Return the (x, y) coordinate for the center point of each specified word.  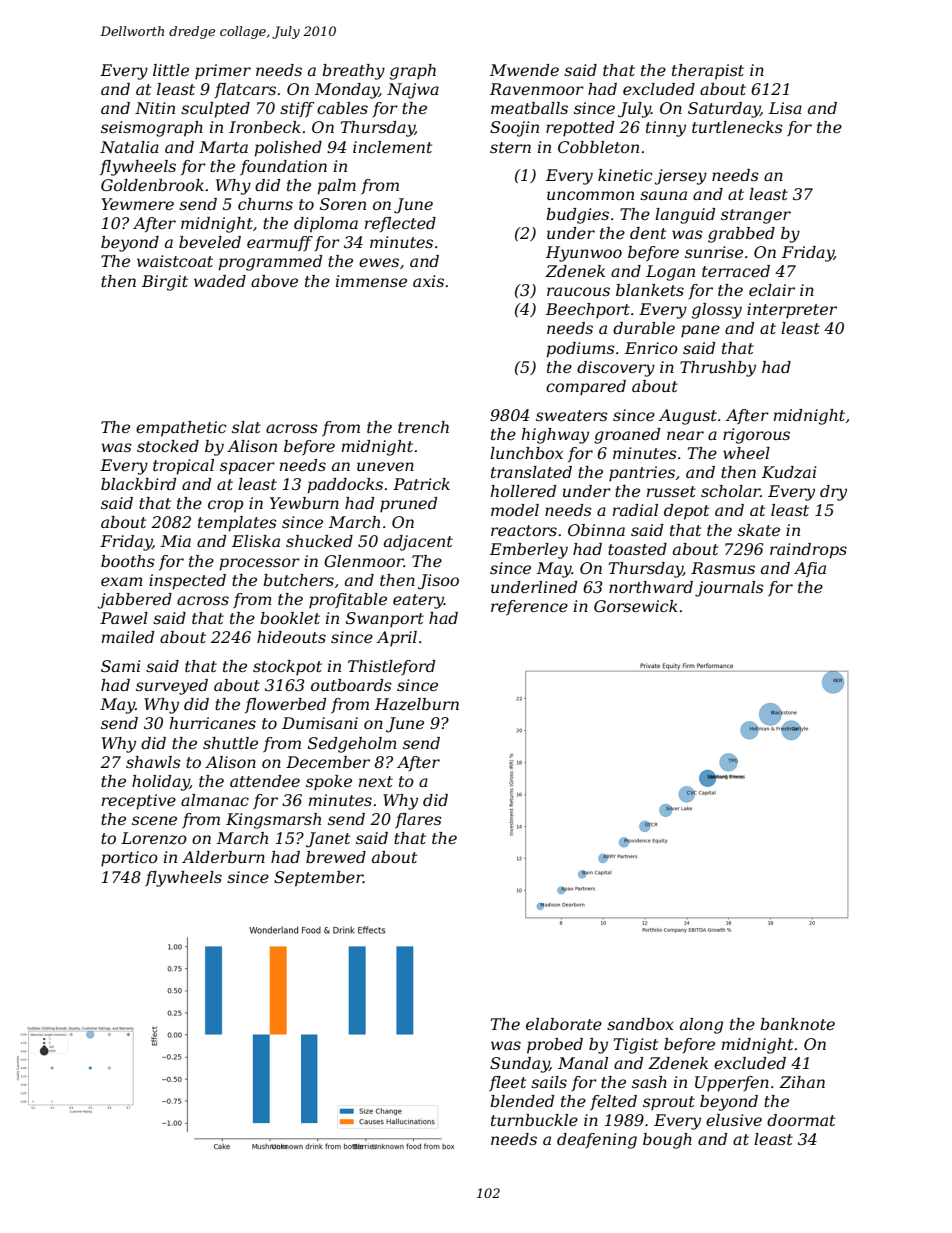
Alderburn (223, 857)
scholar (731, 491)
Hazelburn (417, 704)
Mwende (524, 70)
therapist (708, 72)
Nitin (155, 108)
